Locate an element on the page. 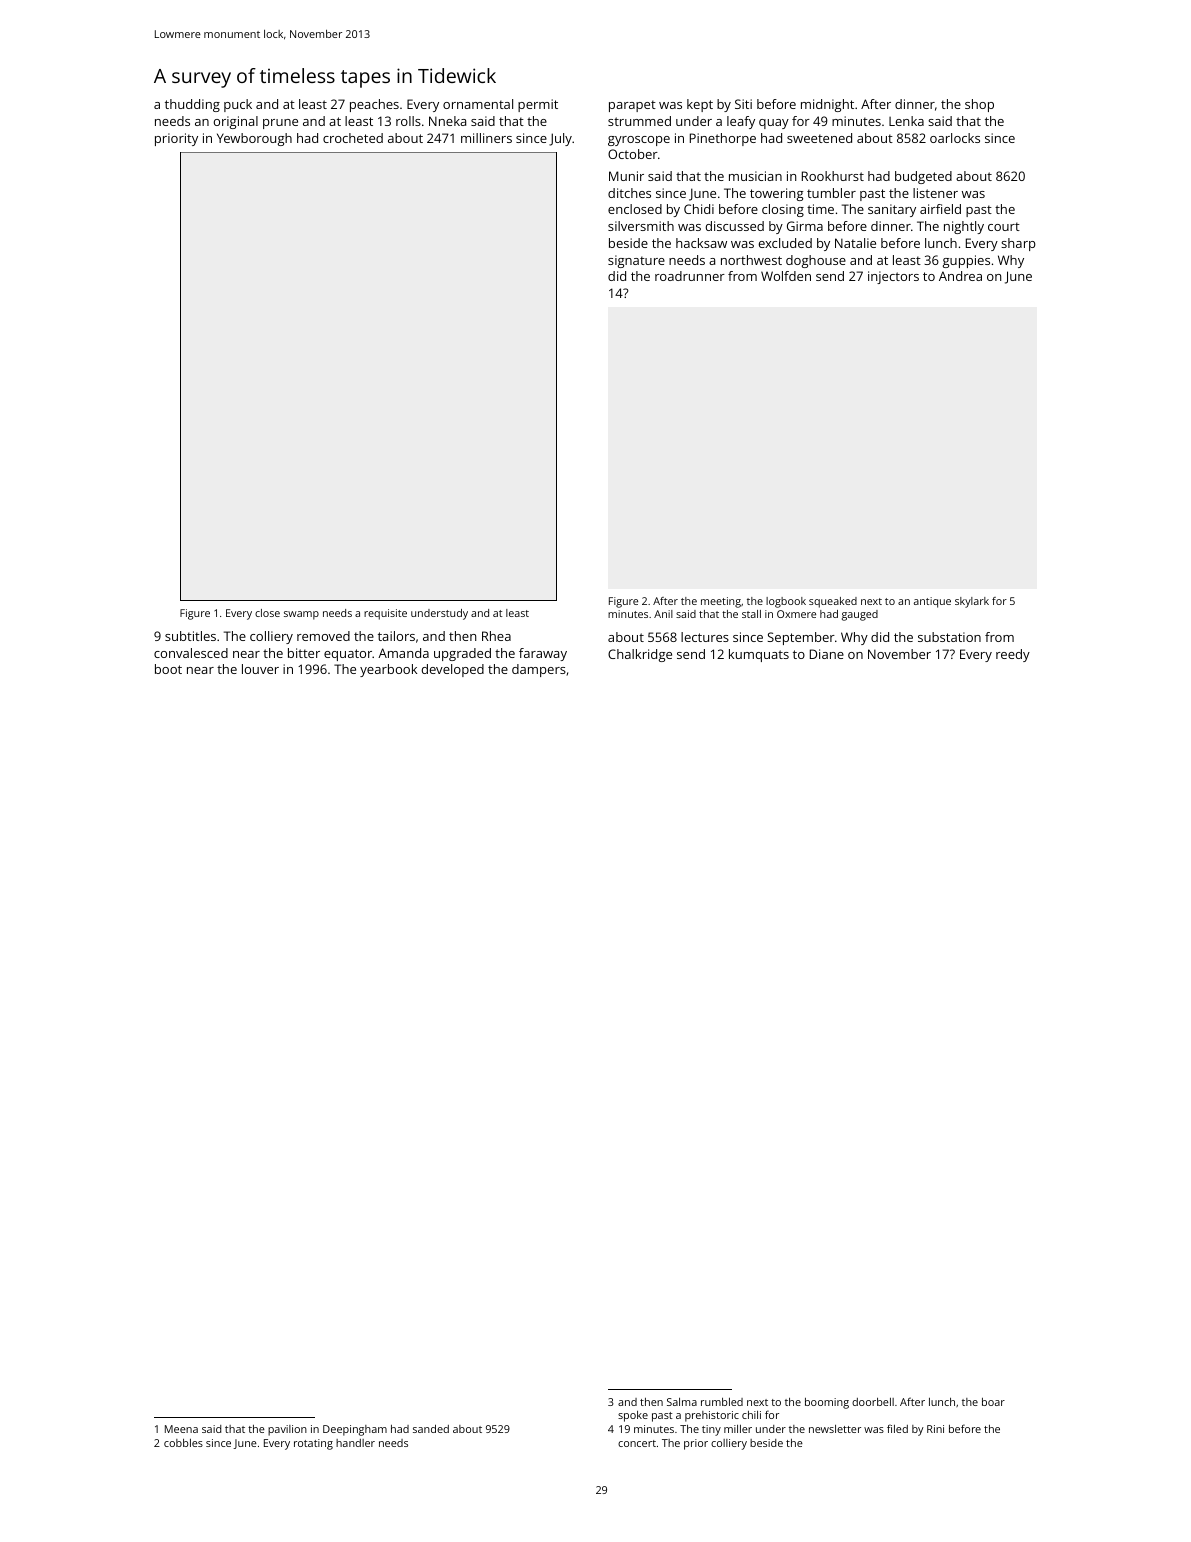 This document has height=1542, width=1191. thudding is located at coordinates (192, 105).
